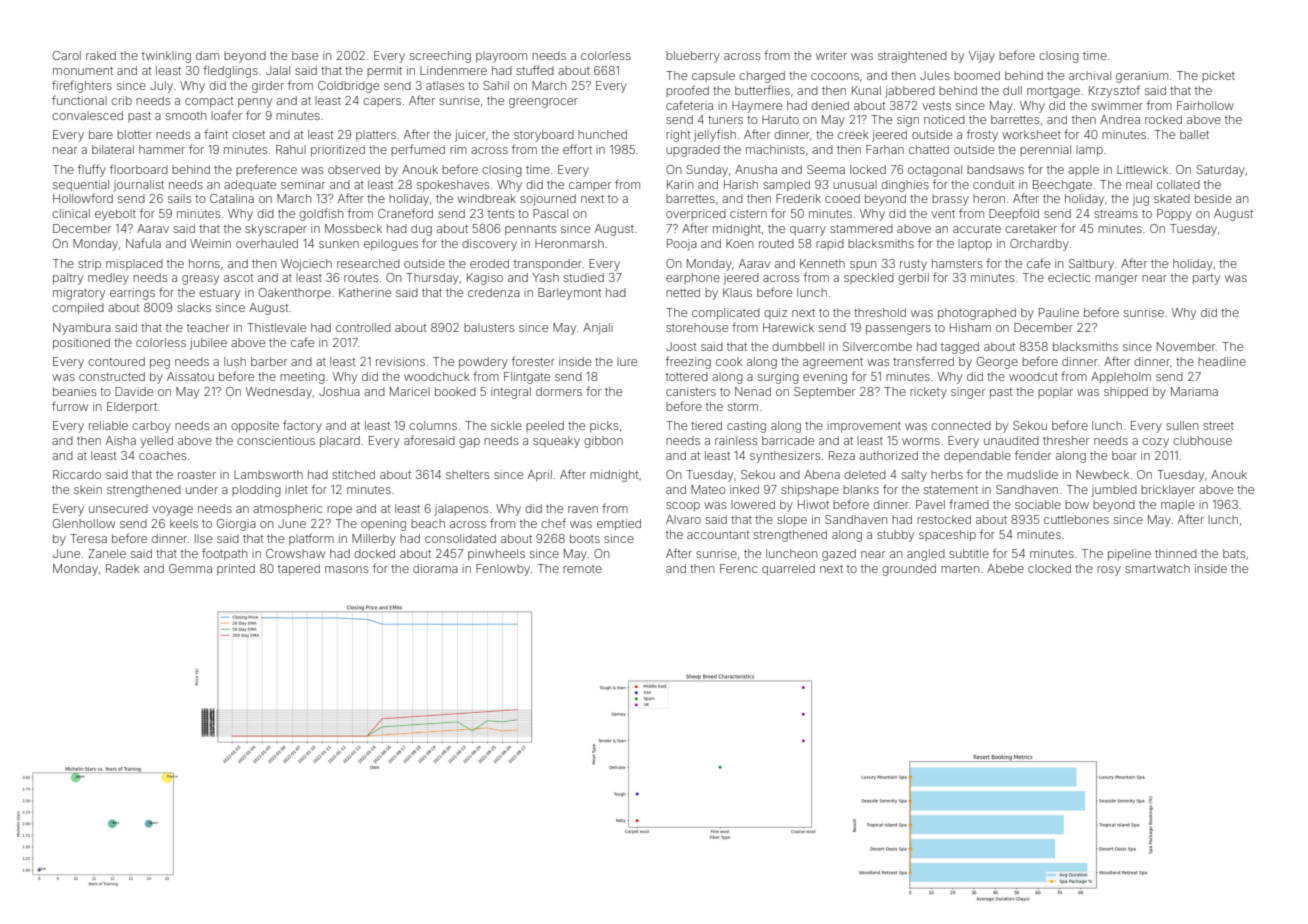 The height and width of the screenshot is (924, 1308). Describe the element at coordinates (108, 425) in the screenshot. I see `reliable` at that location.
